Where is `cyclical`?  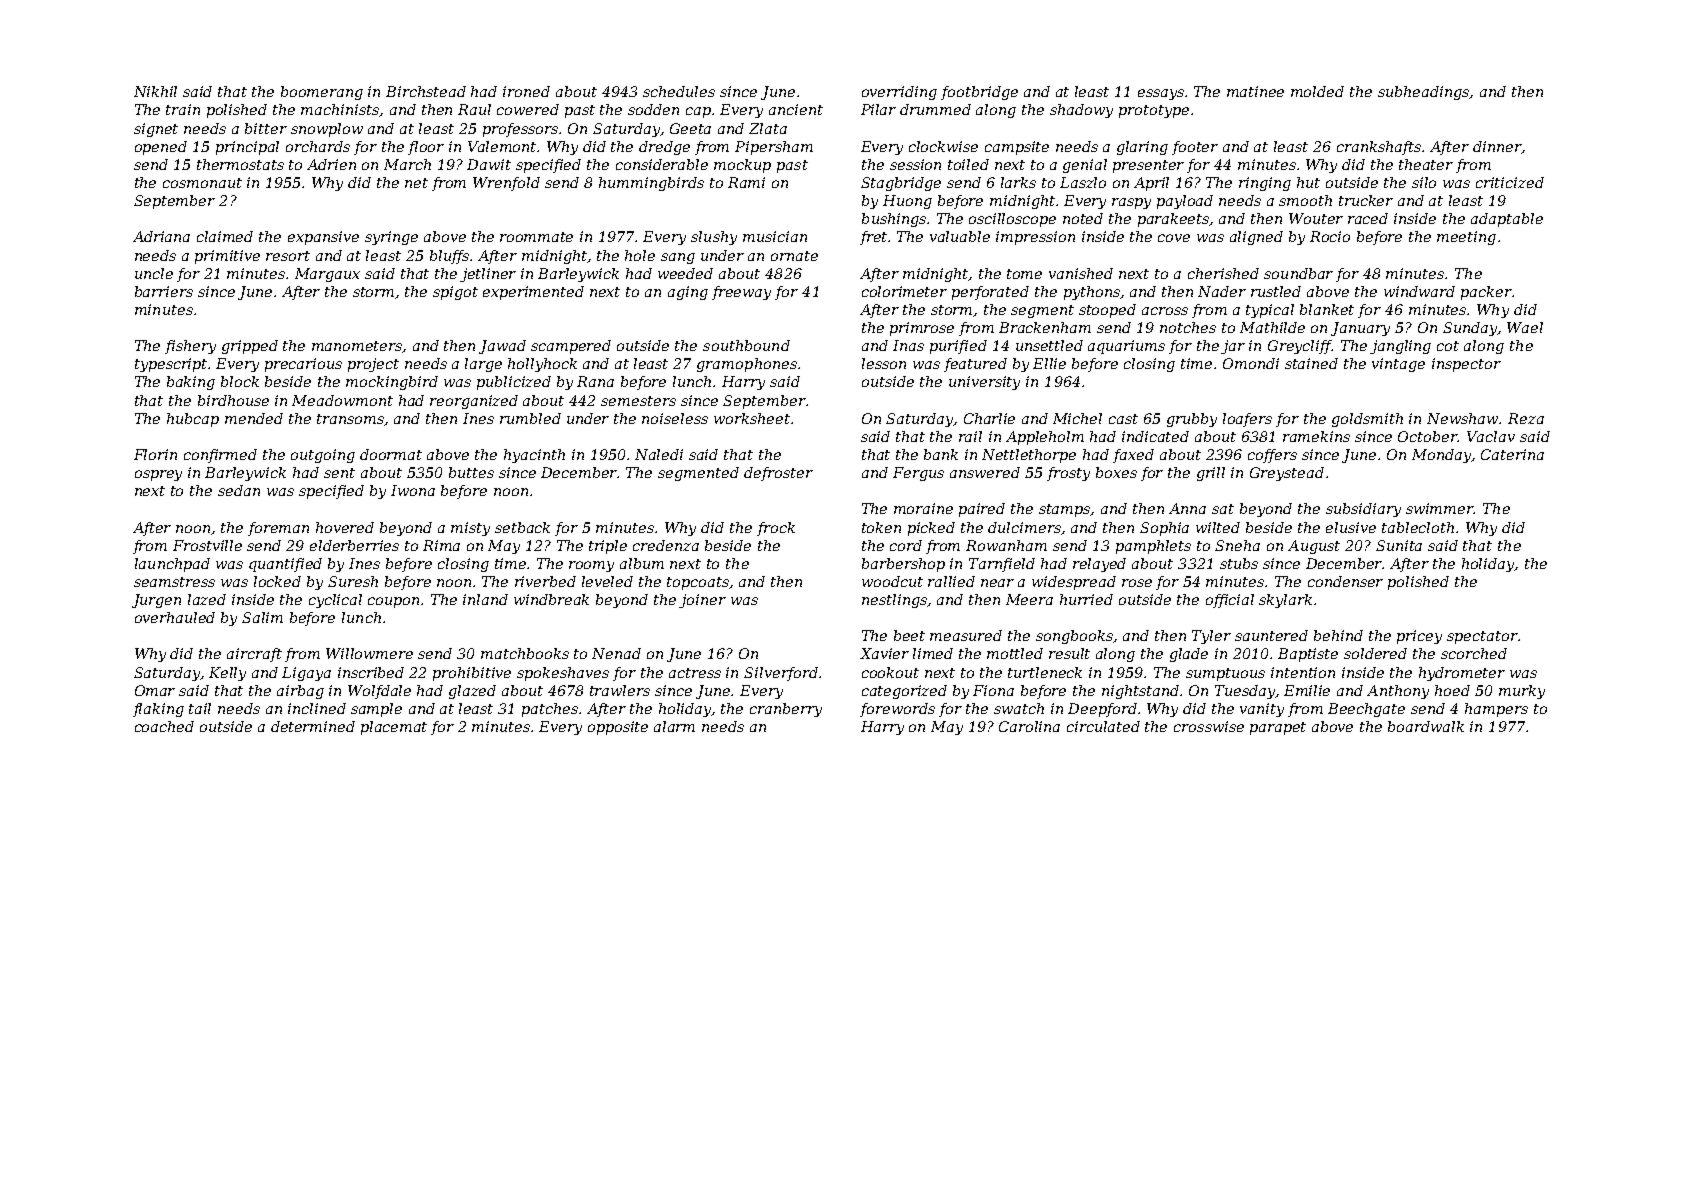
cyclical is located at coordinates (335, 601).
